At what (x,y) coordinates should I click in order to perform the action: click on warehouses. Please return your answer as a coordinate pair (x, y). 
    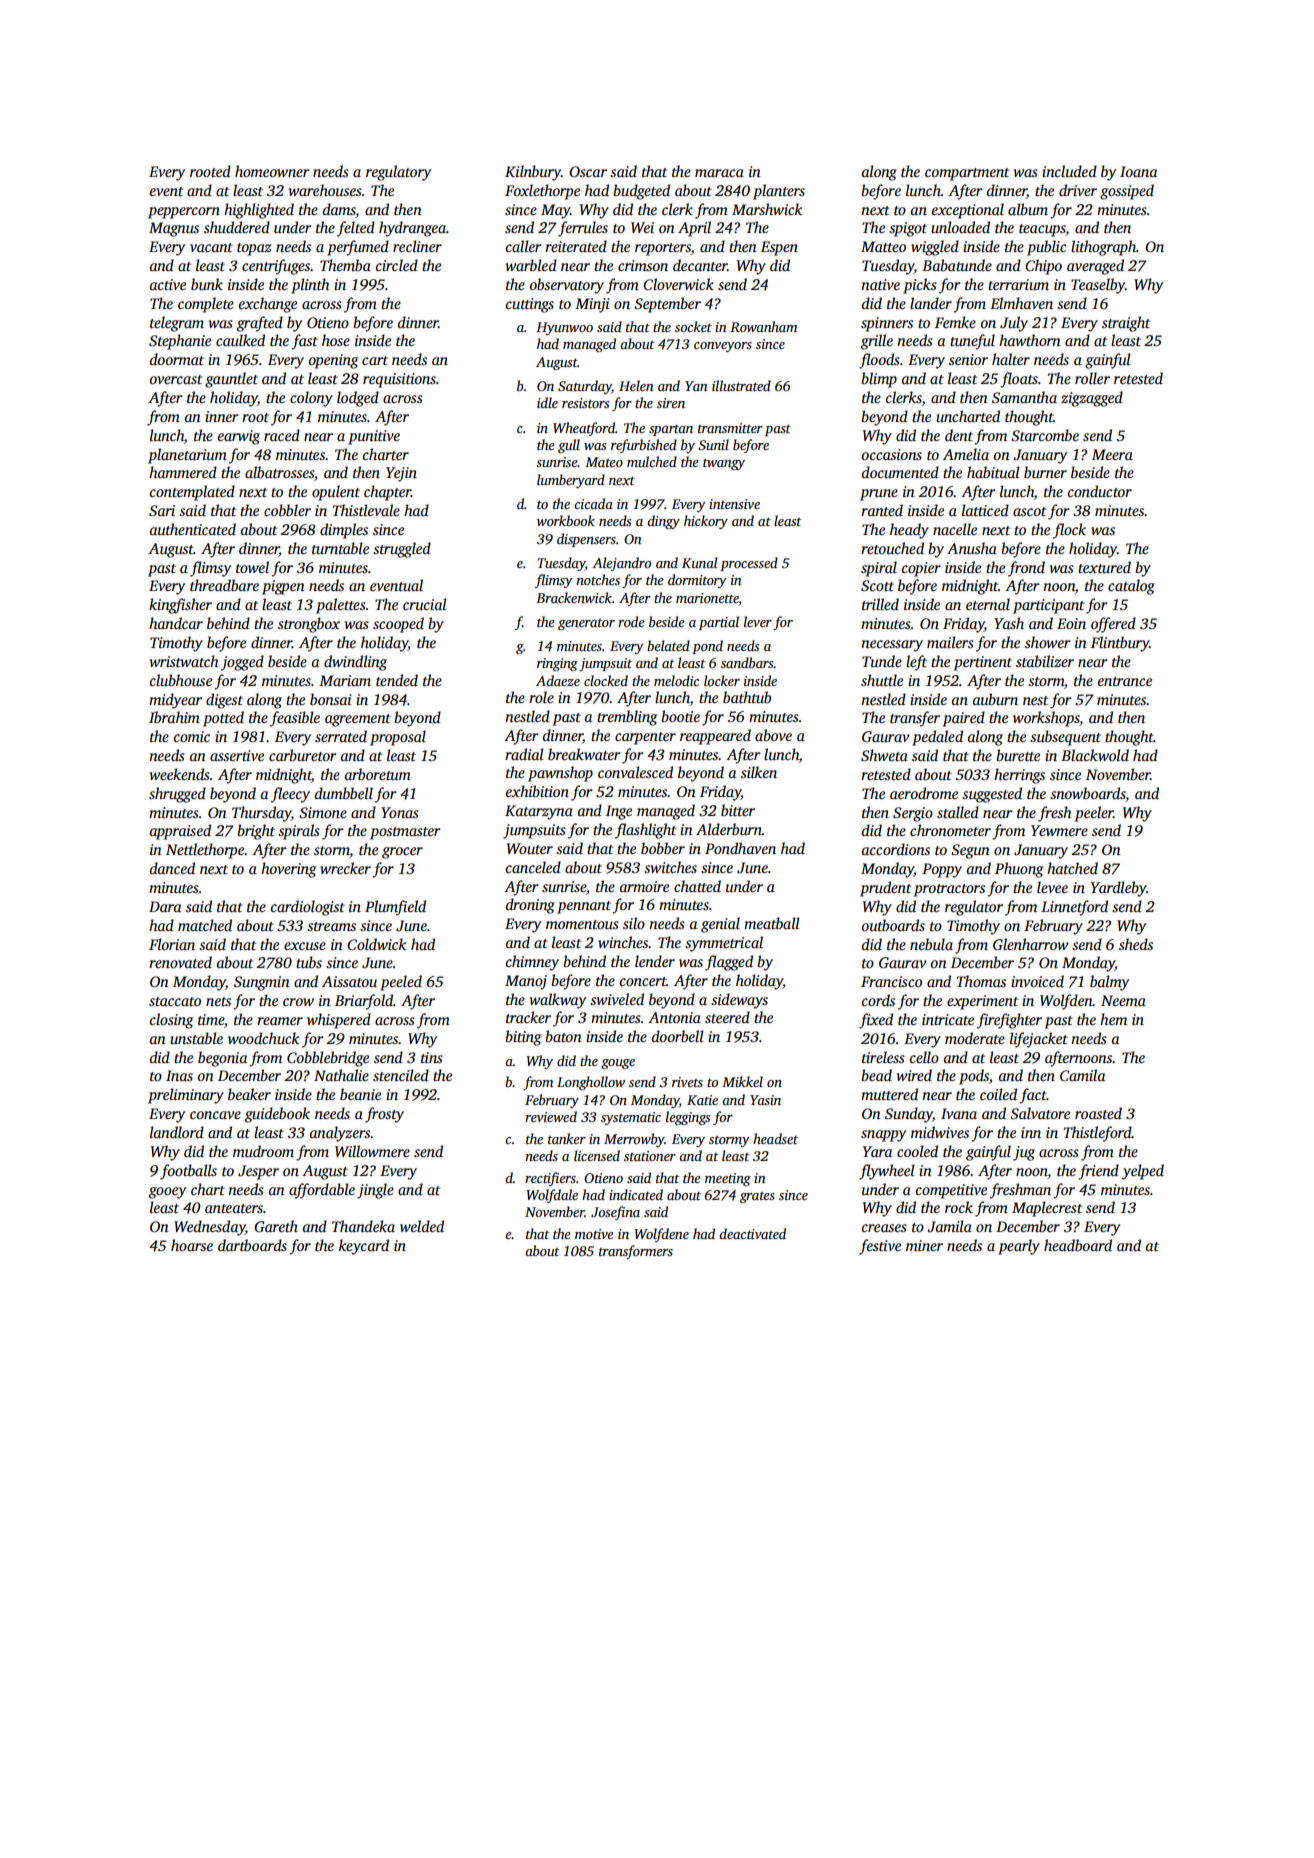
    Looking at the image, I should click on (325, 190).
